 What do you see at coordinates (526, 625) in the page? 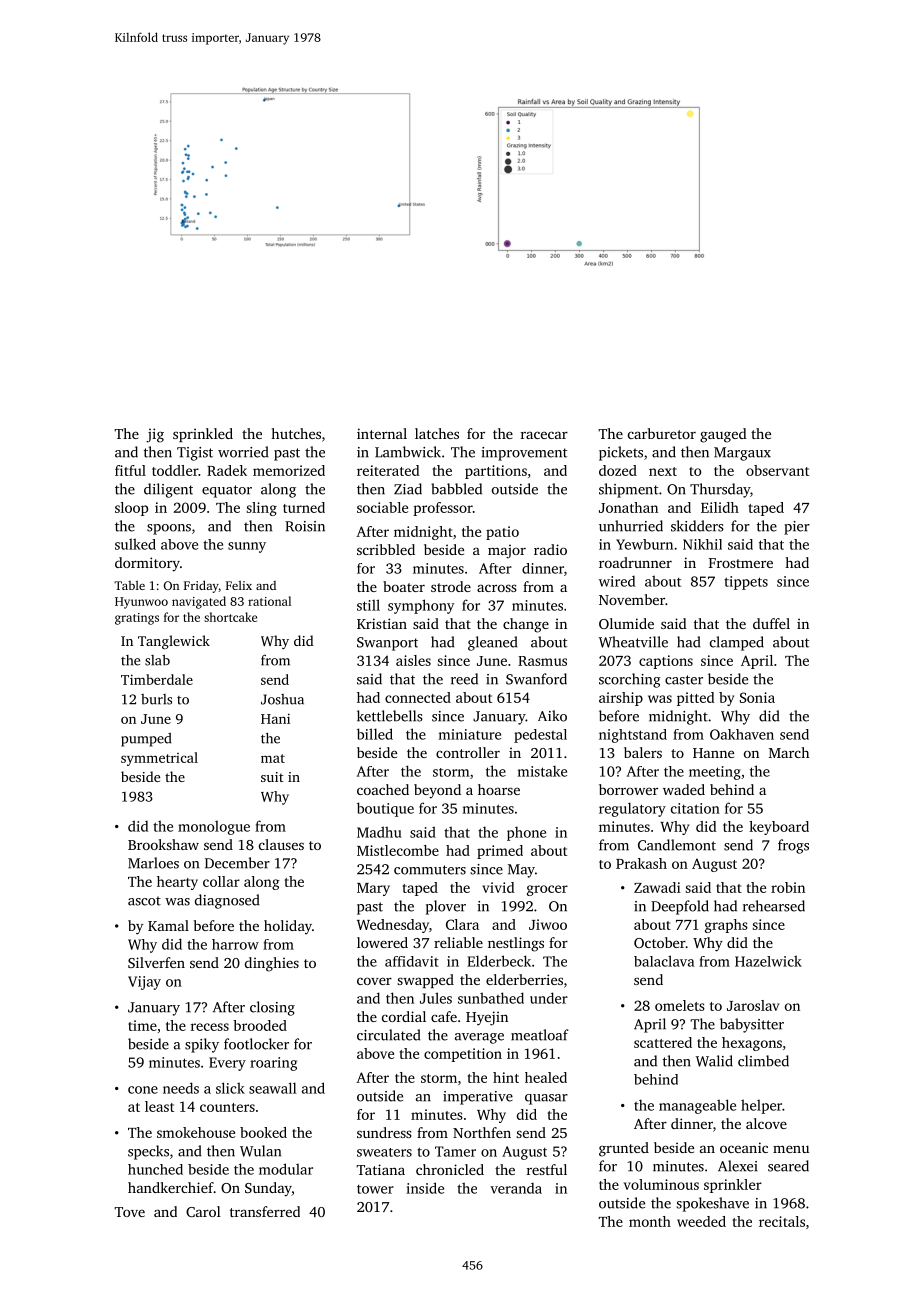
I see `change` at bounding box center [526, 625].
